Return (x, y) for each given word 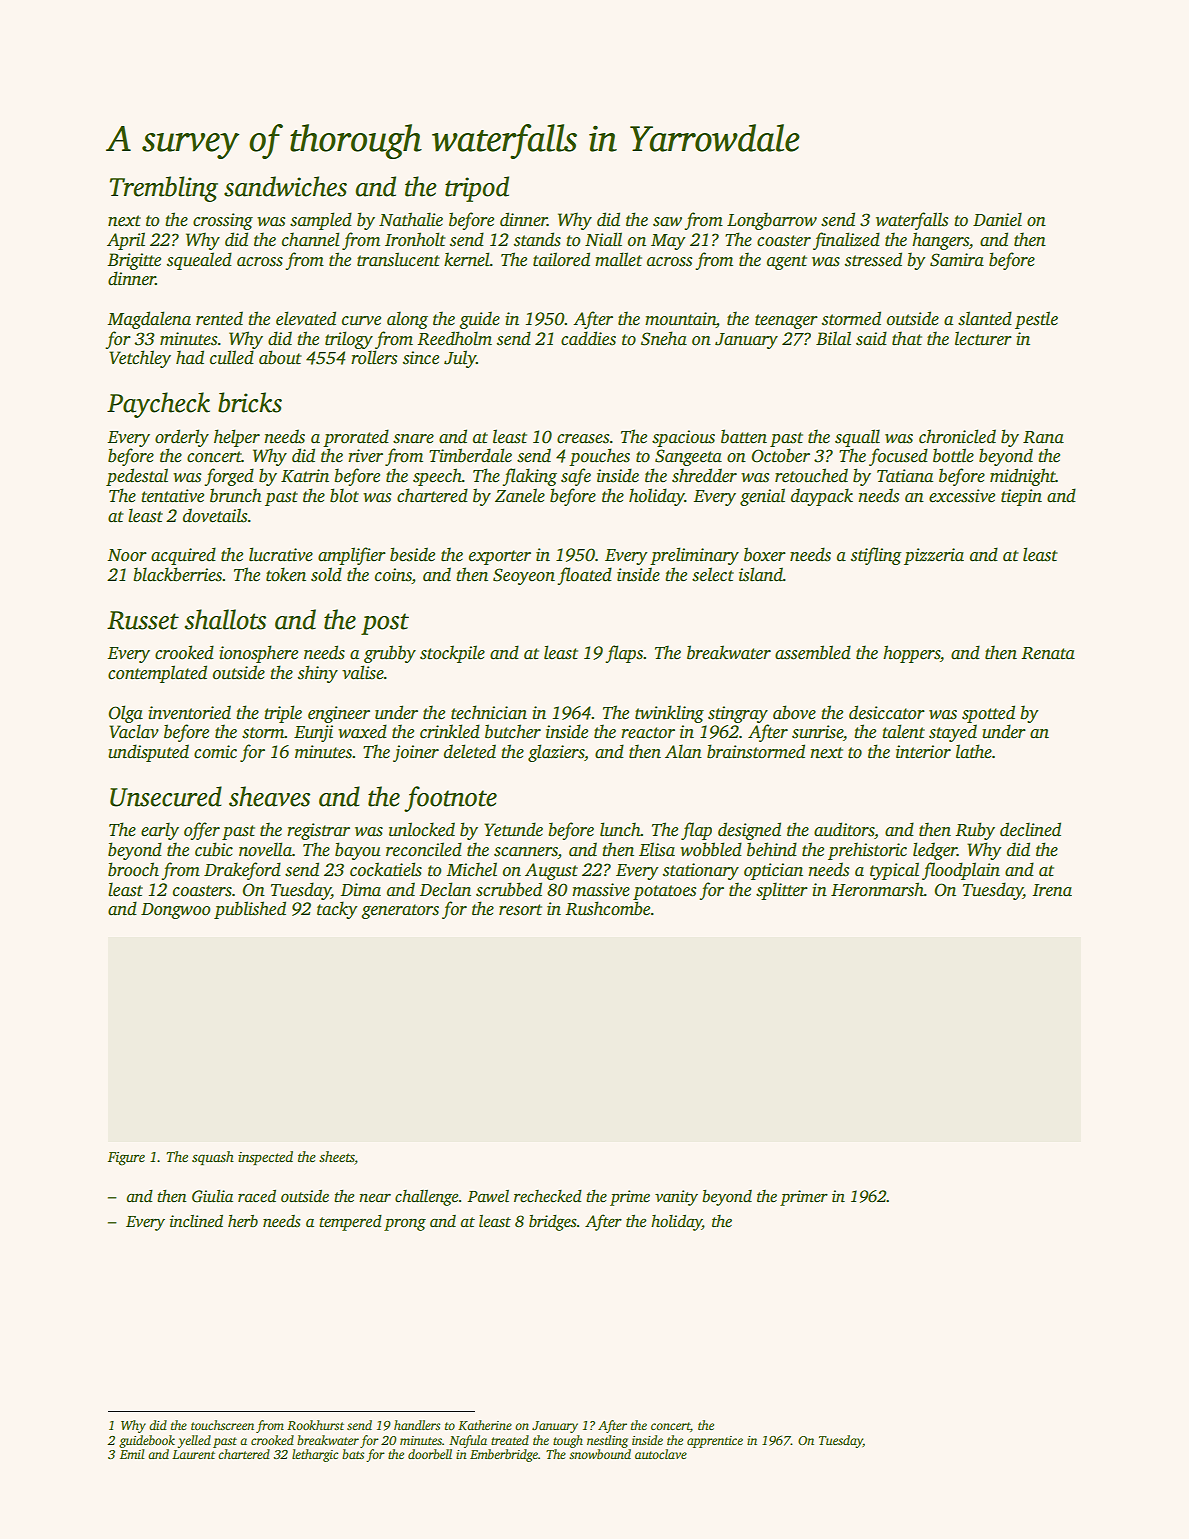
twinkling (669, 714)
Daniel (997, 219)
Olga (125, 714)
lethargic (315, 1455)
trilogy (349, 340)
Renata (1048, 653)
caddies (588, 338)
